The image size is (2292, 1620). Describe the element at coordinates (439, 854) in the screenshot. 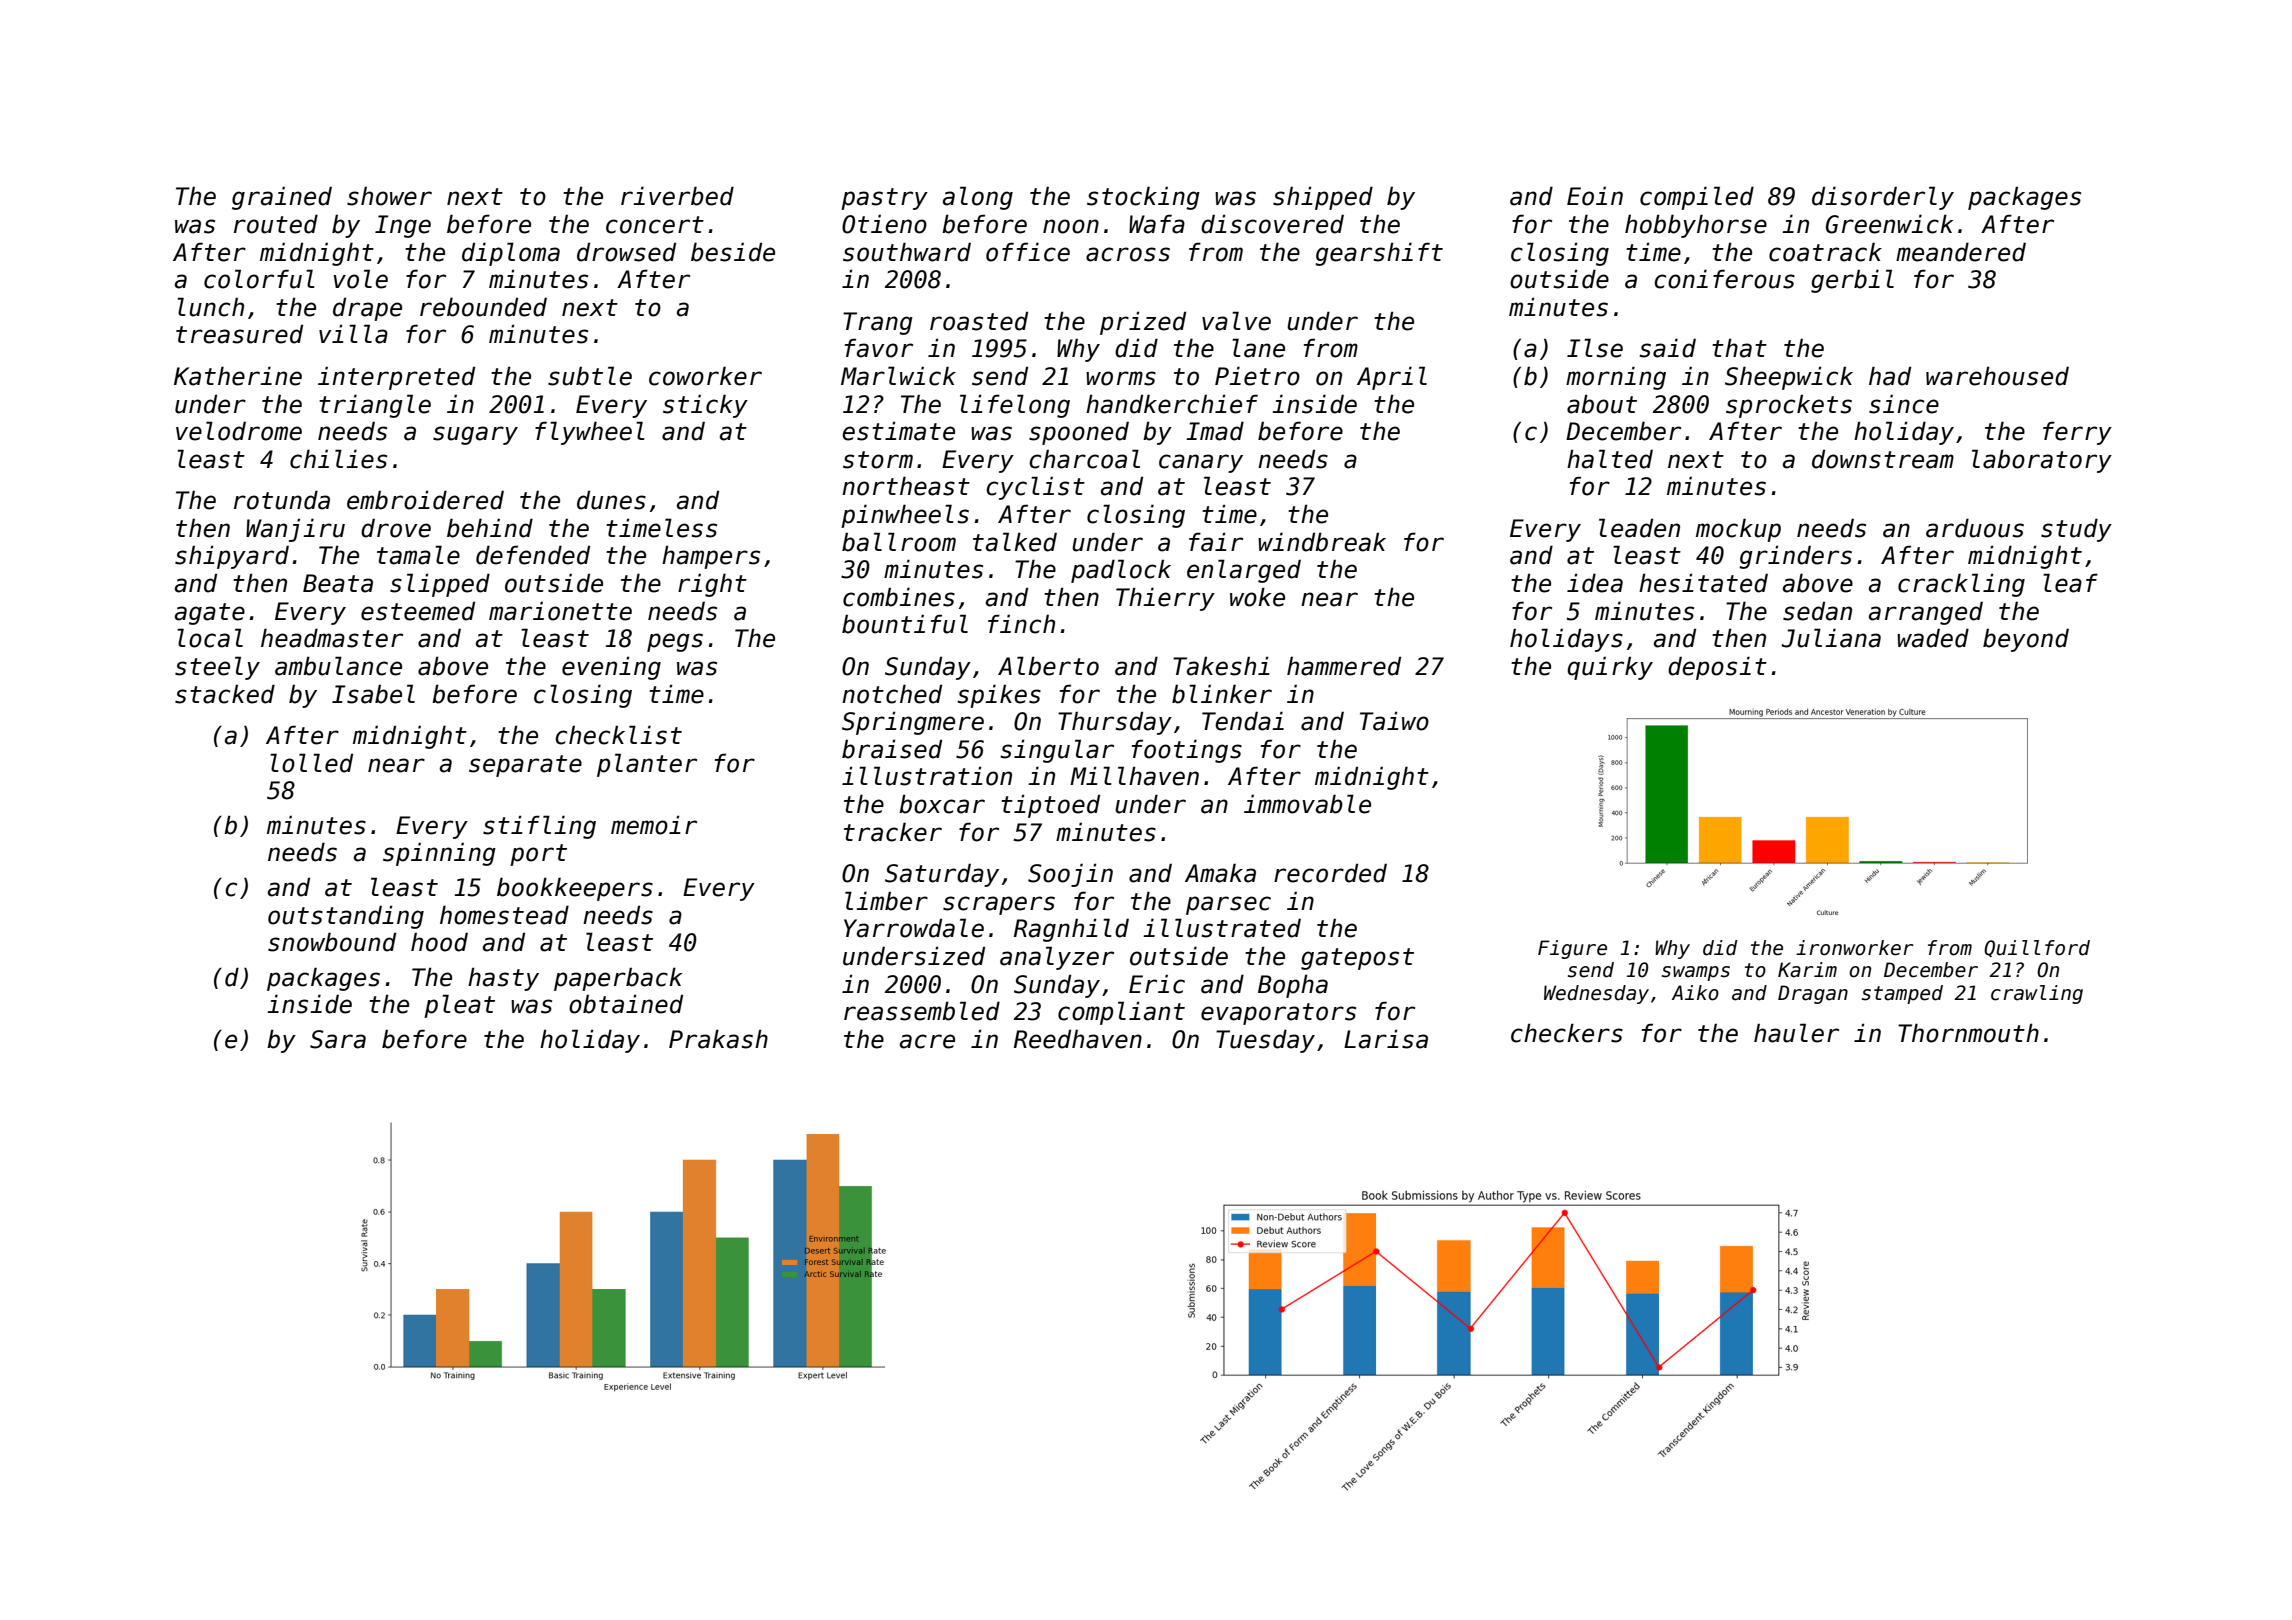

I see `spinning` at that location.
